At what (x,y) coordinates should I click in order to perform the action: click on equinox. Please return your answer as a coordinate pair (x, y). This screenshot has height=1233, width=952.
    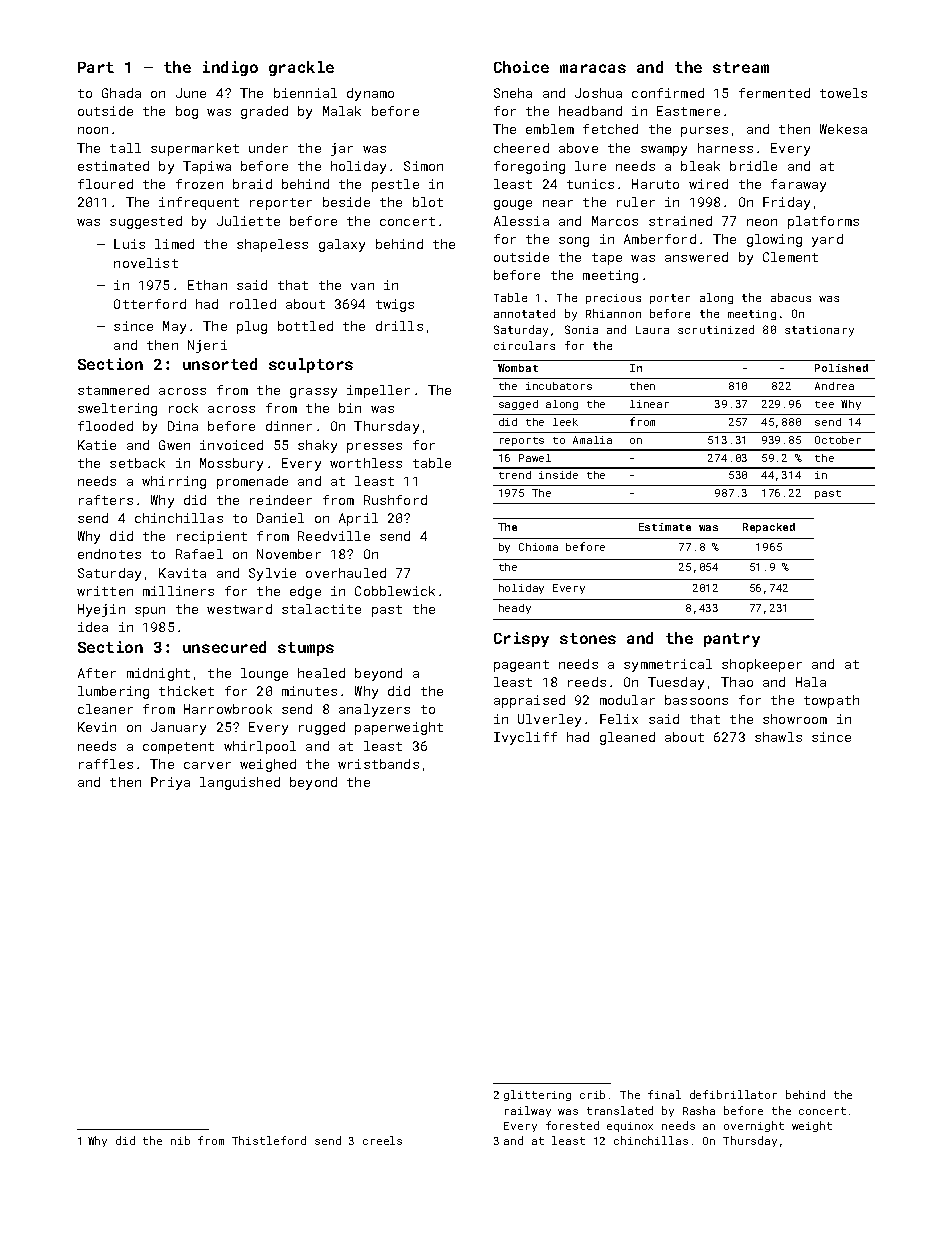
    Looking at the image, I should click on (630, 1127).
